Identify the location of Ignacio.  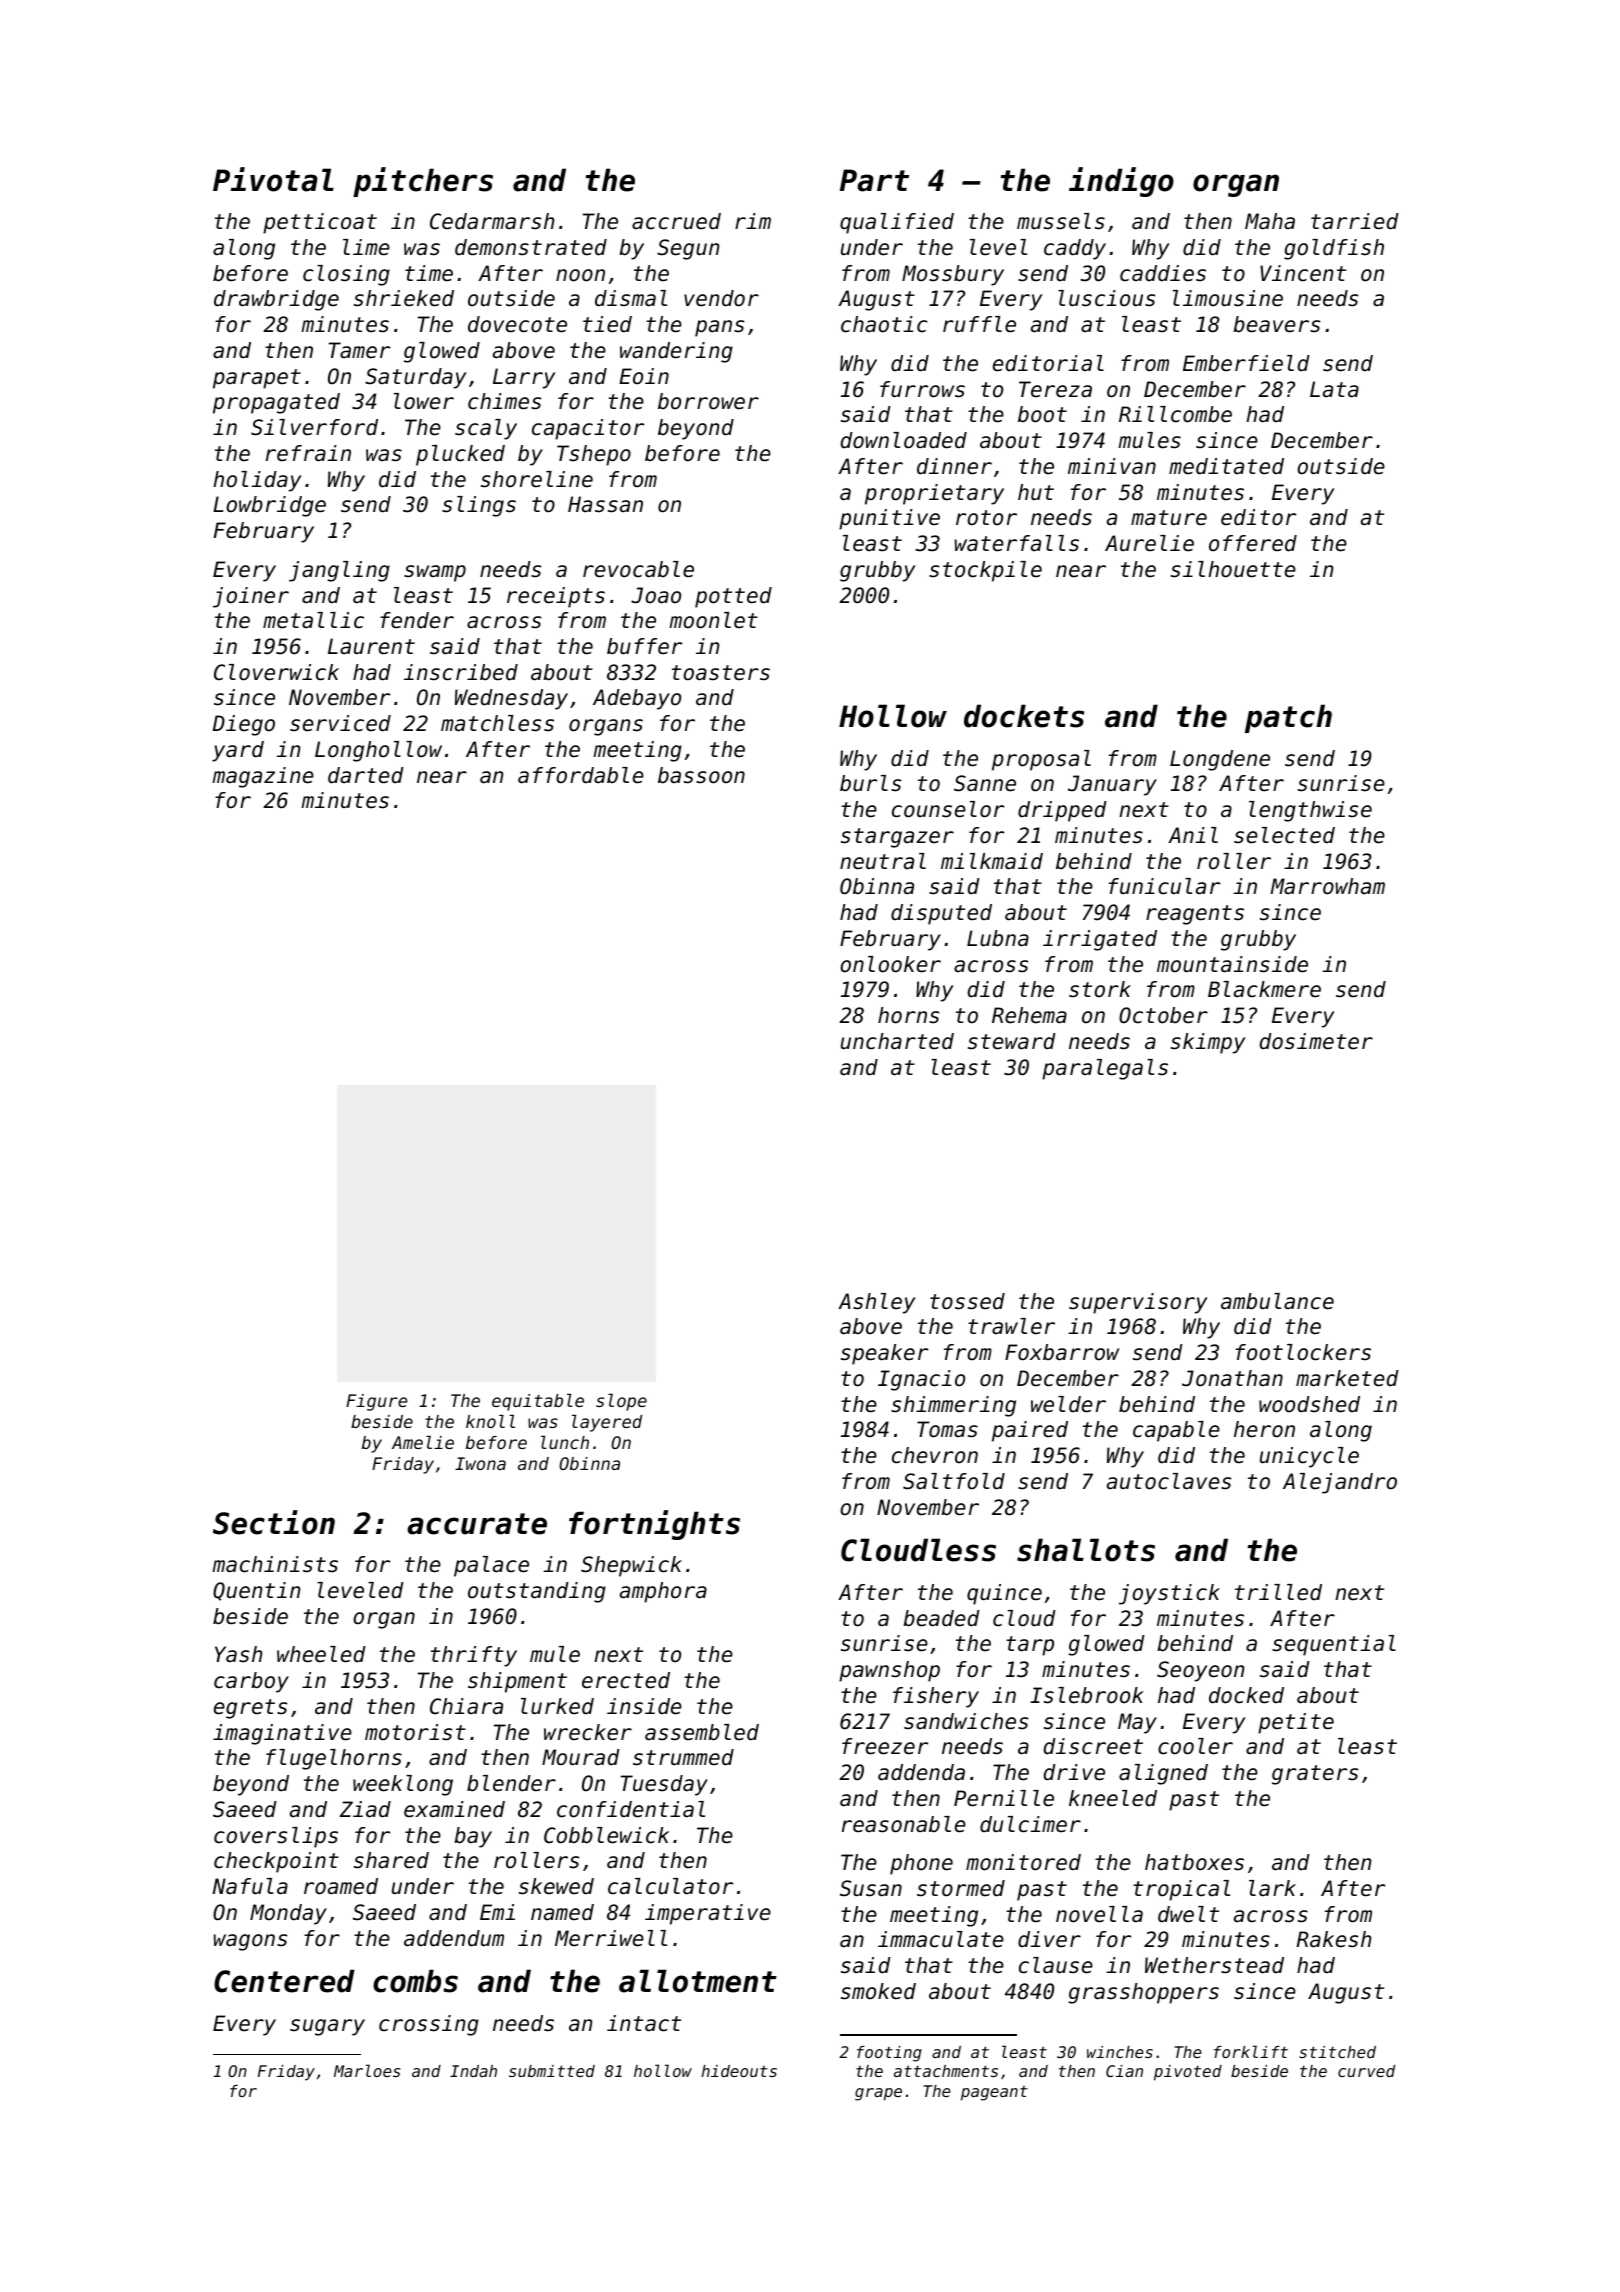
(921, 1380).
